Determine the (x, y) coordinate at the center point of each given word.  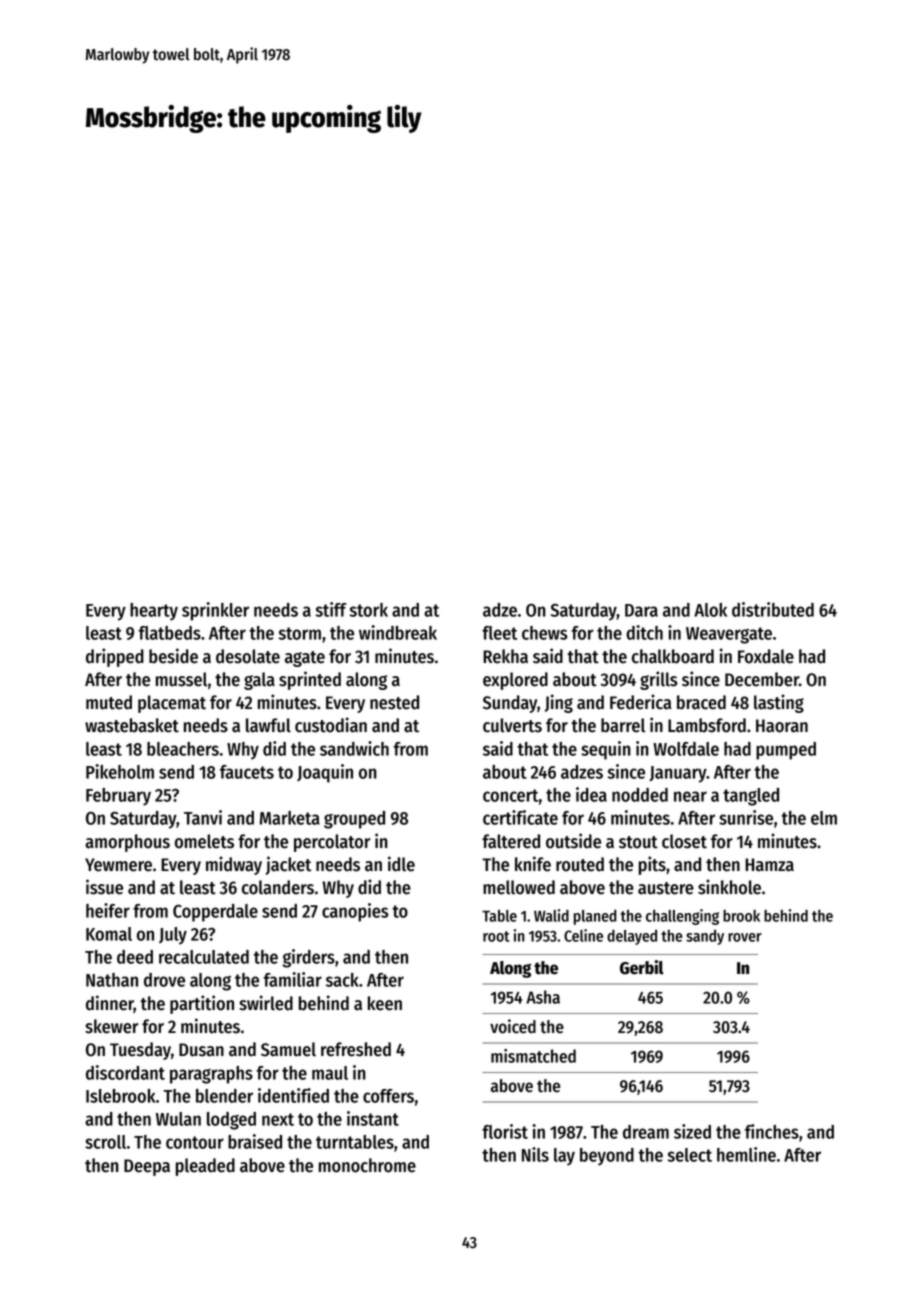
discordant (125, 1072)
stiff (331, 609)
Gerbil (642, 967)
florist (505, 1131)
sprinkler (215, 611)
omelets (204, 841)
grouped (354, 820)
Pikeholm (120, 771)
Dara (641, 610)
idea (591, 794)
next (278, 1119)
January (678, 774)
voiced (513, 1026)
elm (824, 818)
